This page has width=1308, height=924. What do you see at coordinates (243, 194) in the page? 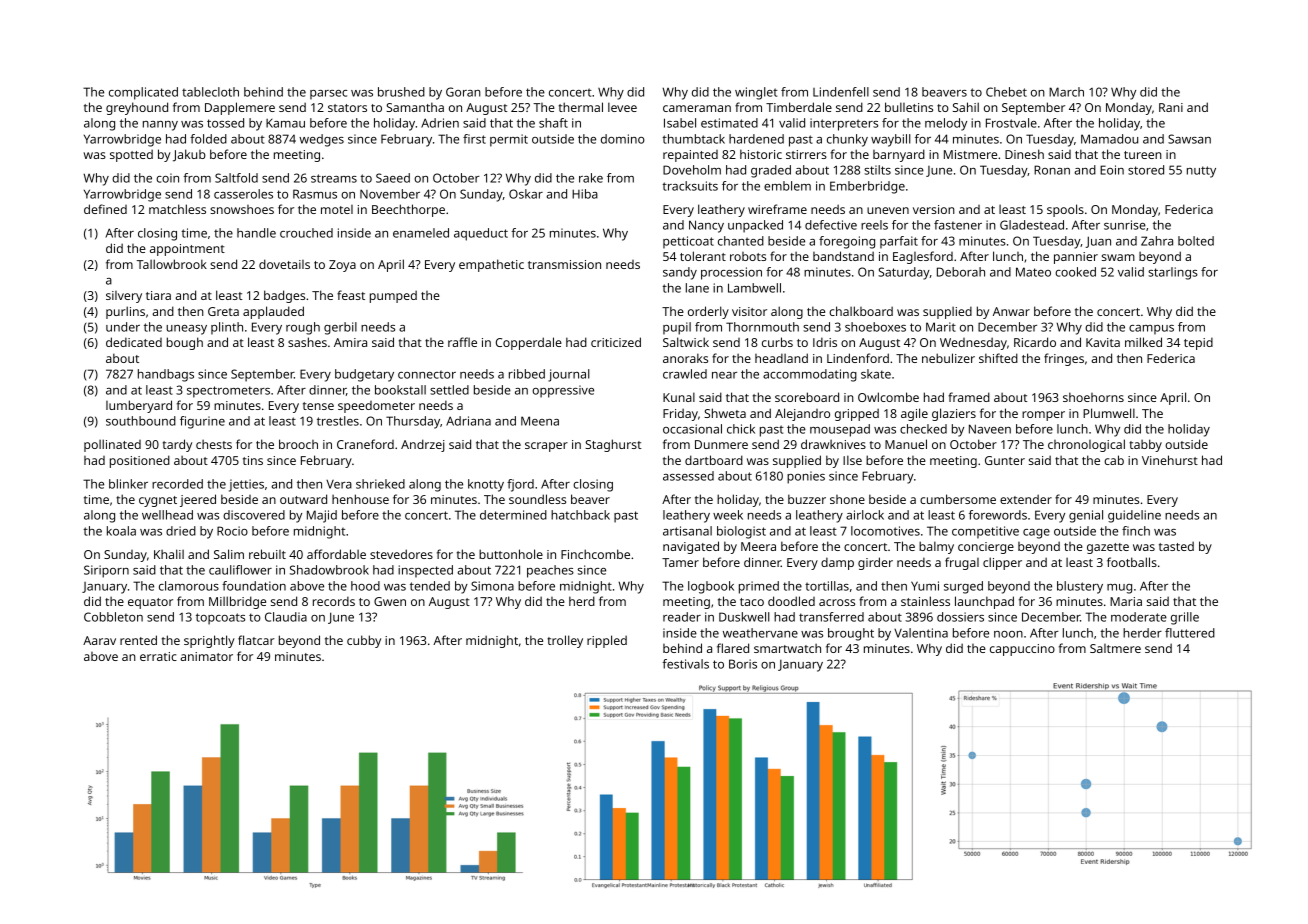
I see `casseroles` at bounding box center [243, 194].
